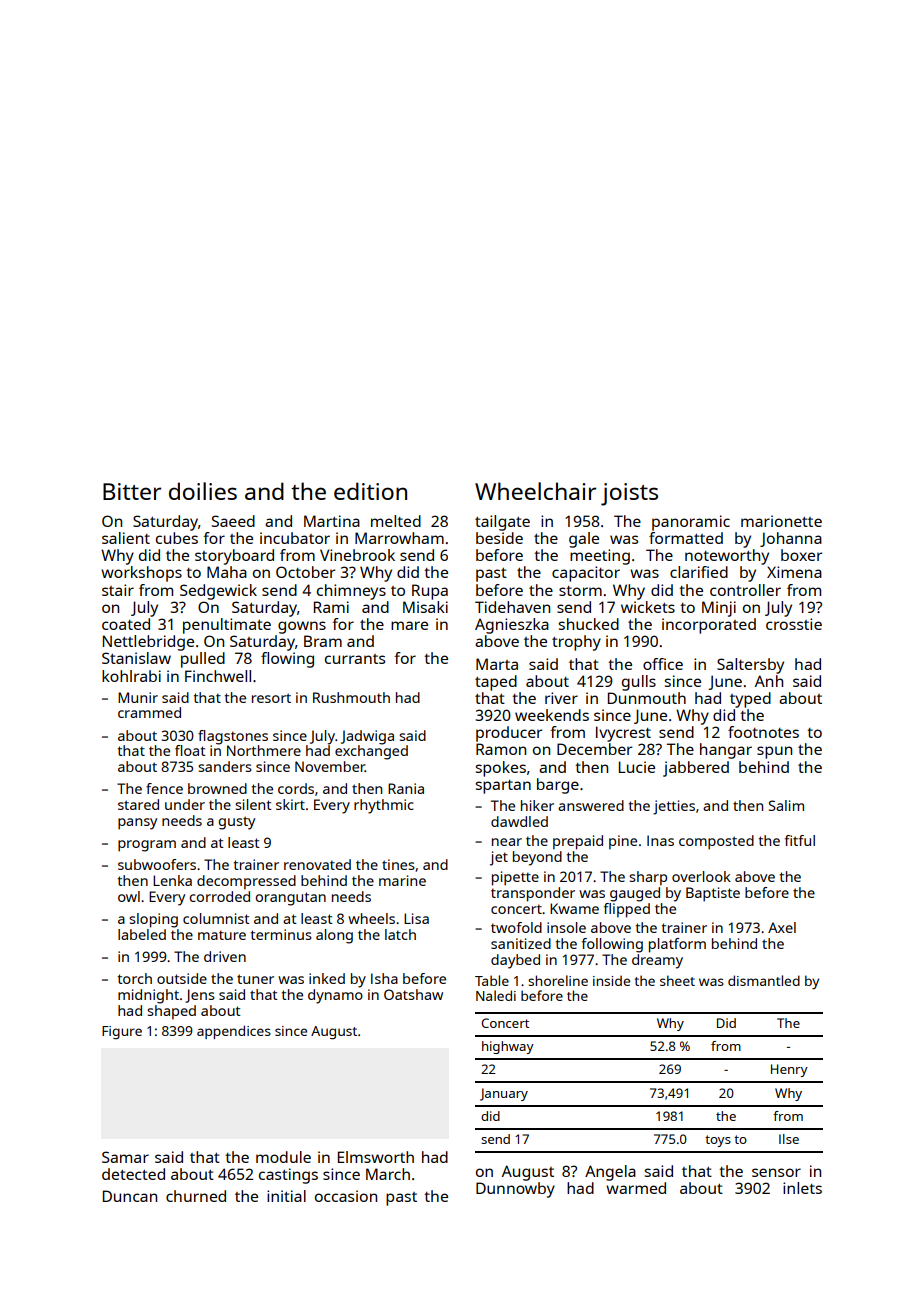  What do you see at coordinates (130, 1196) in the screenshot?
I see `Duncan` at bounding box center [130, 1196].
